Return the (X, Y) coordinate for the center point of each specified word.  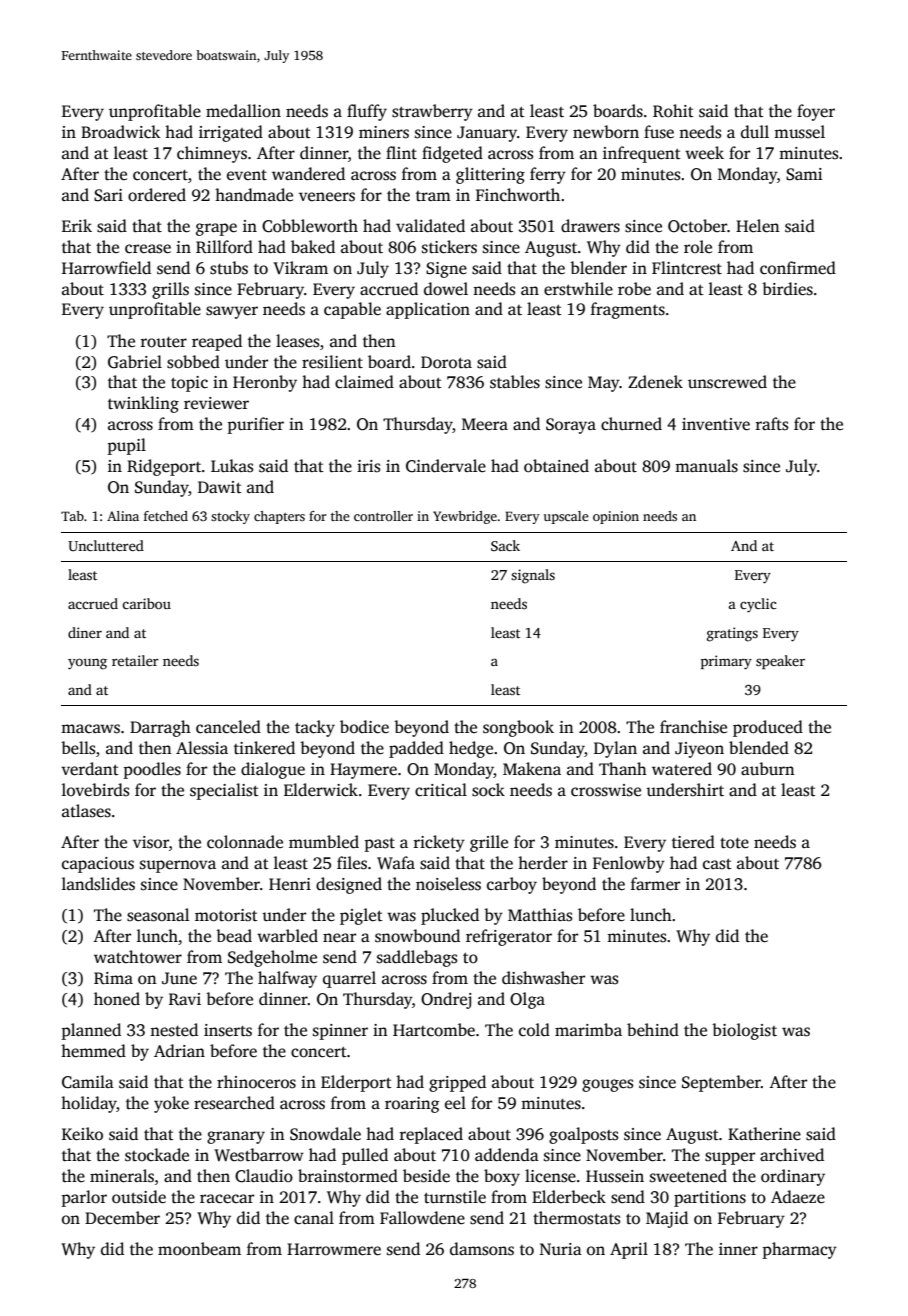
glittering (490, 175)
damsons (482, 1249)
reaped (217, 342)
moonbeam (199, 1249)
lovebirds (95, 790)
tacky (315, 728)
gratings (732, 634)
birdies (787, 289)
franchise (693, 727)
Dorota (446, 362)
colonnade (245, 842)
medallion (243, 111)
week (704, 153)
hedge (471, 749)
